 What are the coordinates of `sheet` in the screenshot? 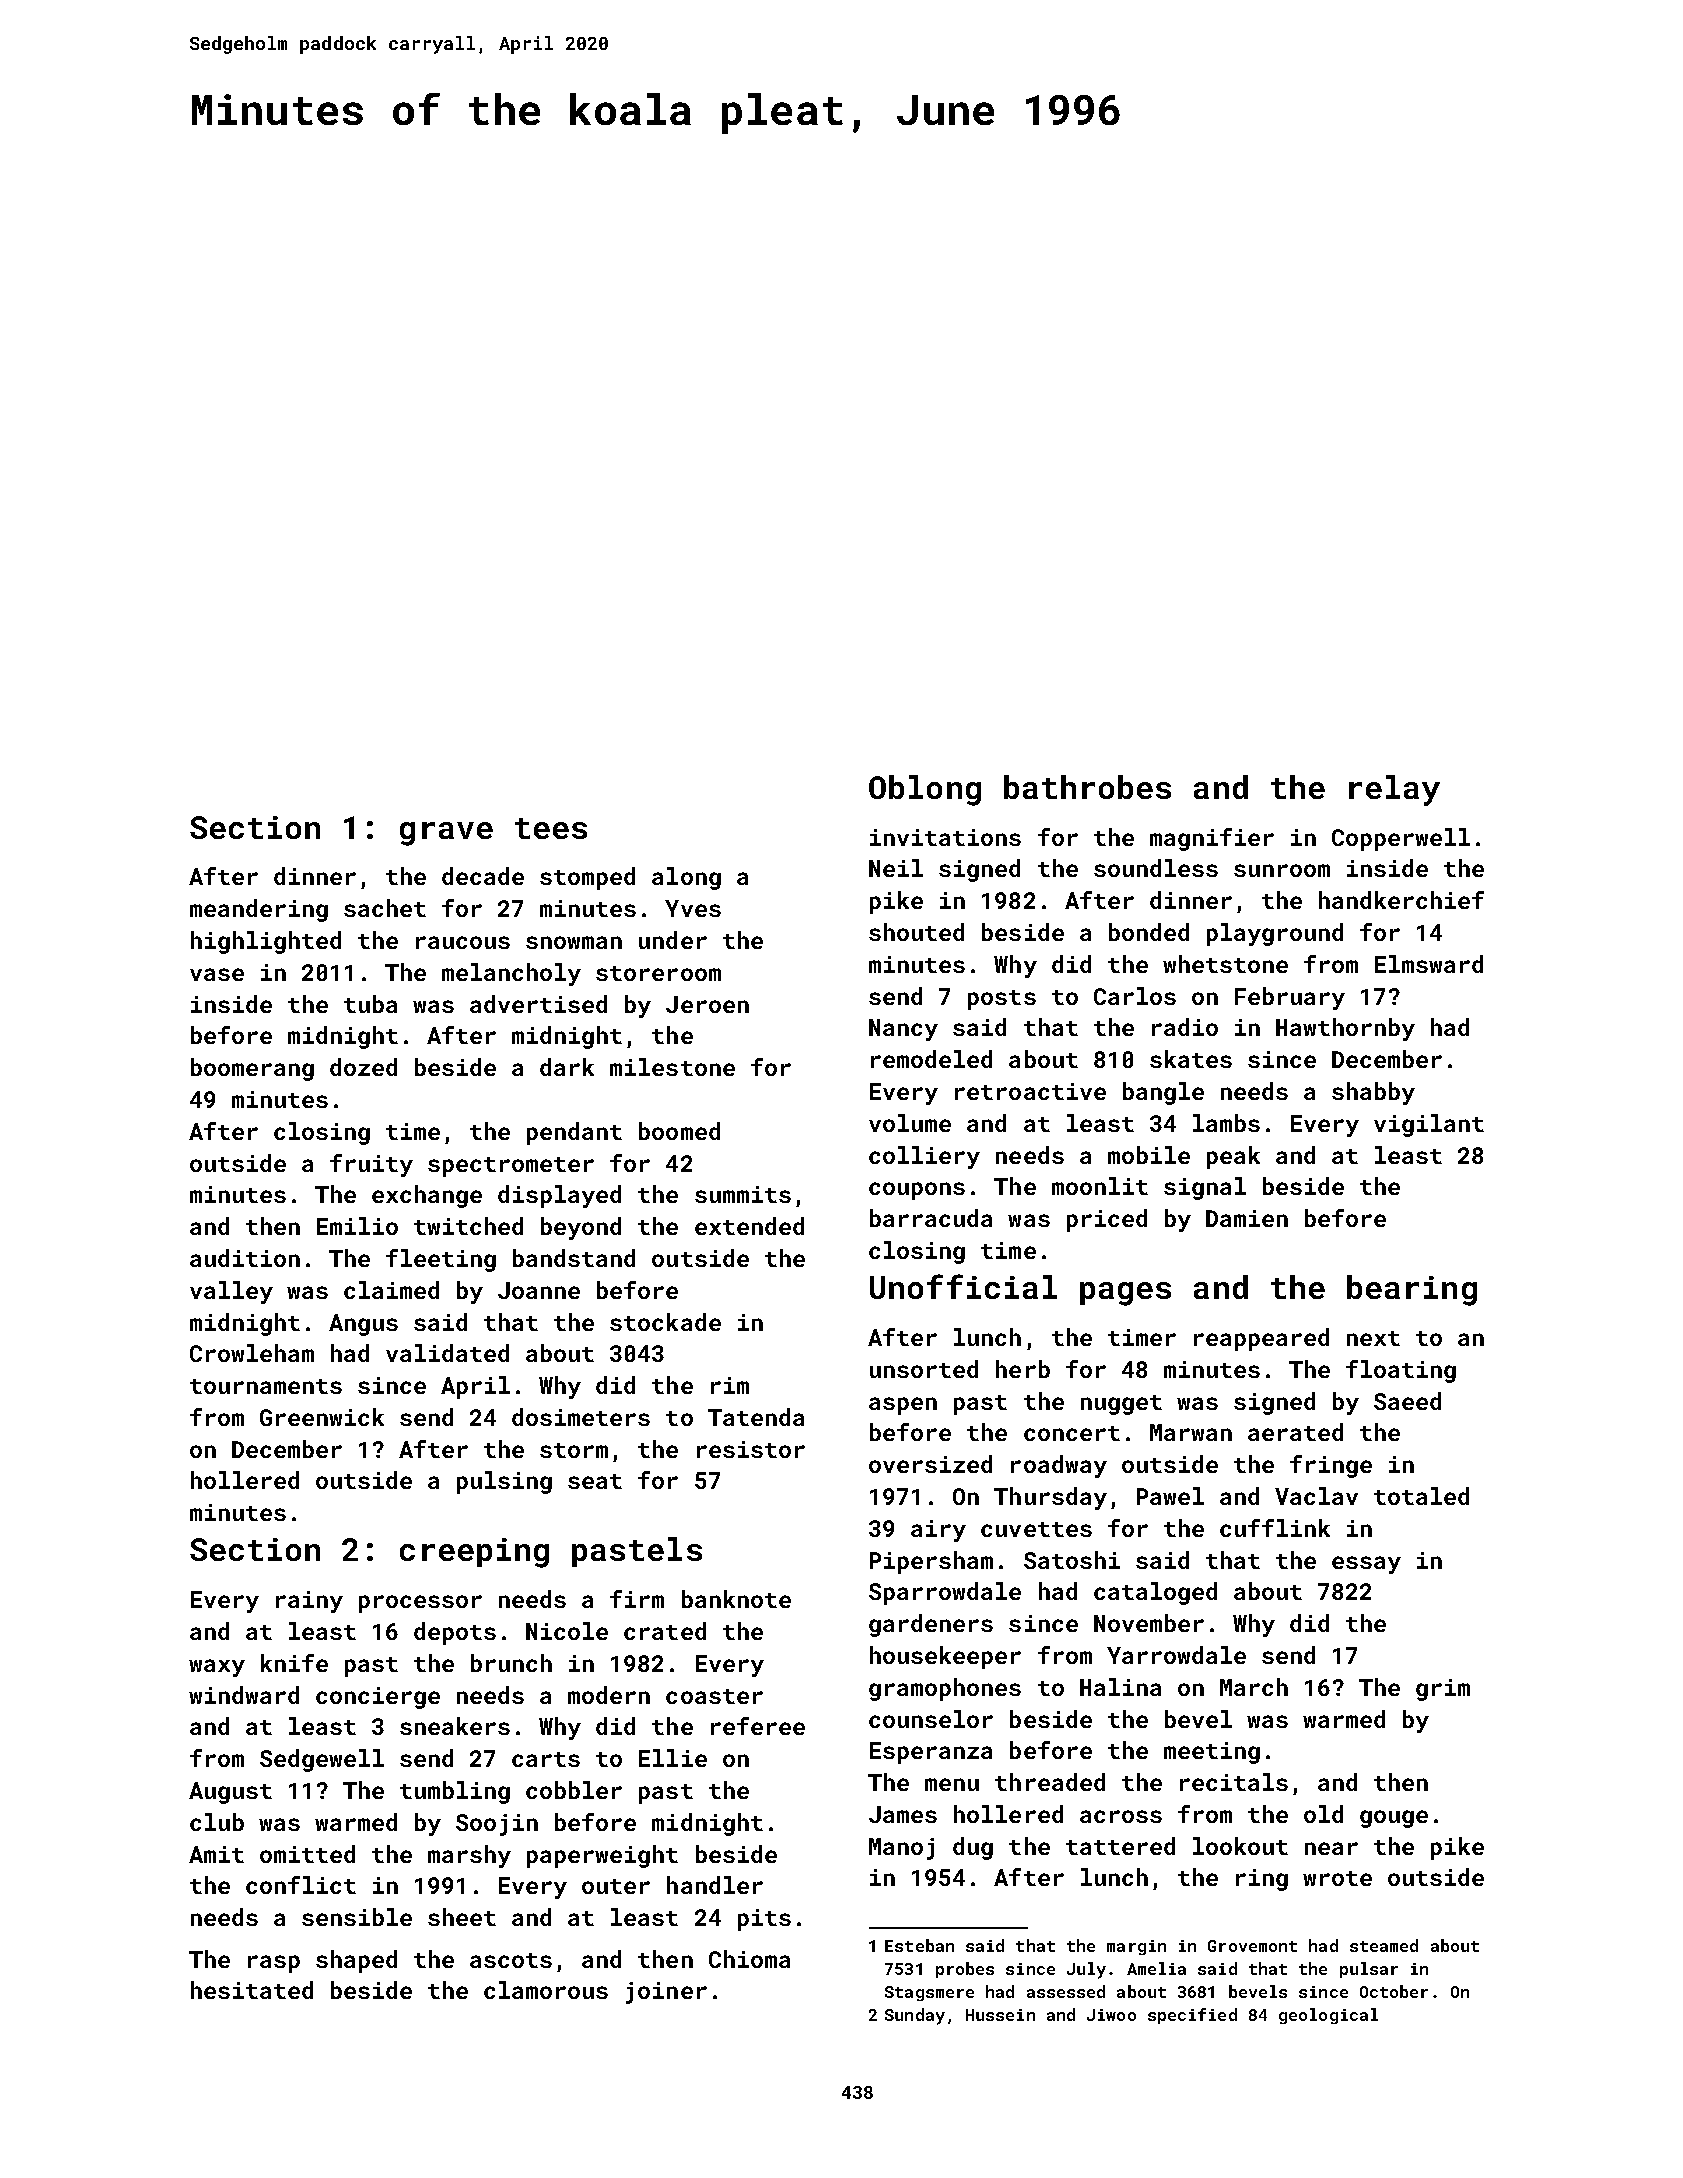 It's located at (462, 1917).
